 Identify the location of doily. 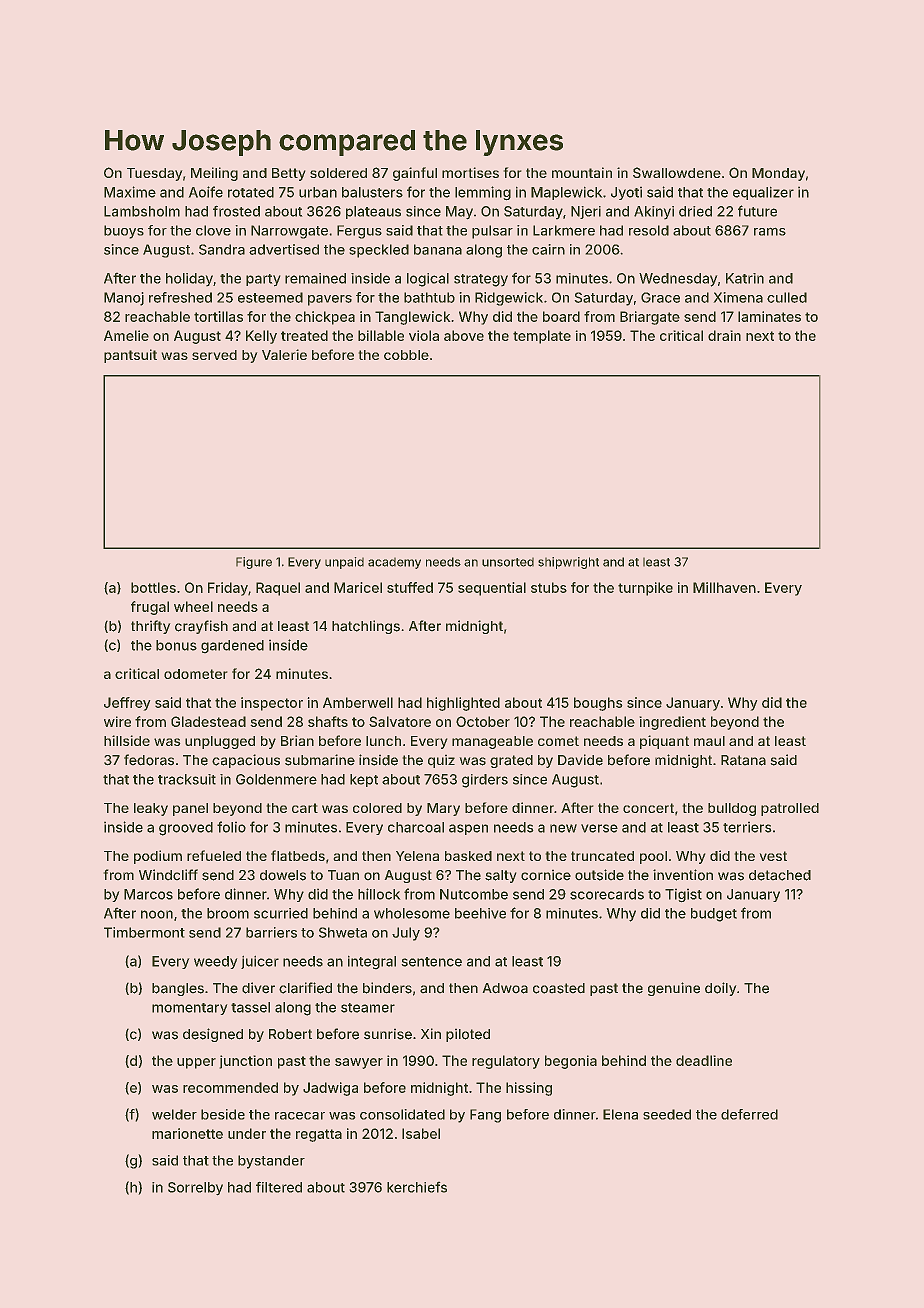
(721, 989).
